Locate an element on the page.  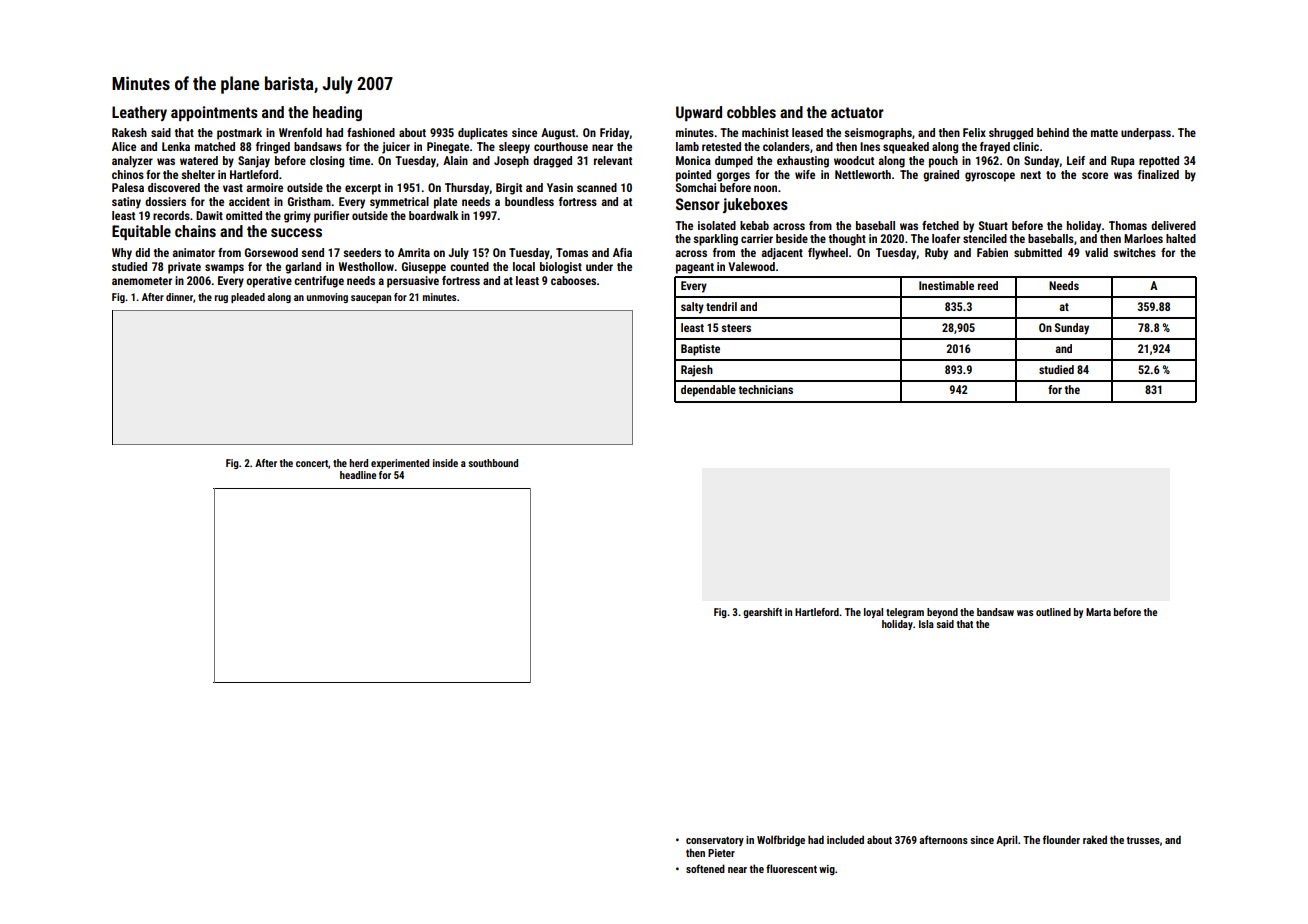
Felix is located at coordinates (974, 132).
